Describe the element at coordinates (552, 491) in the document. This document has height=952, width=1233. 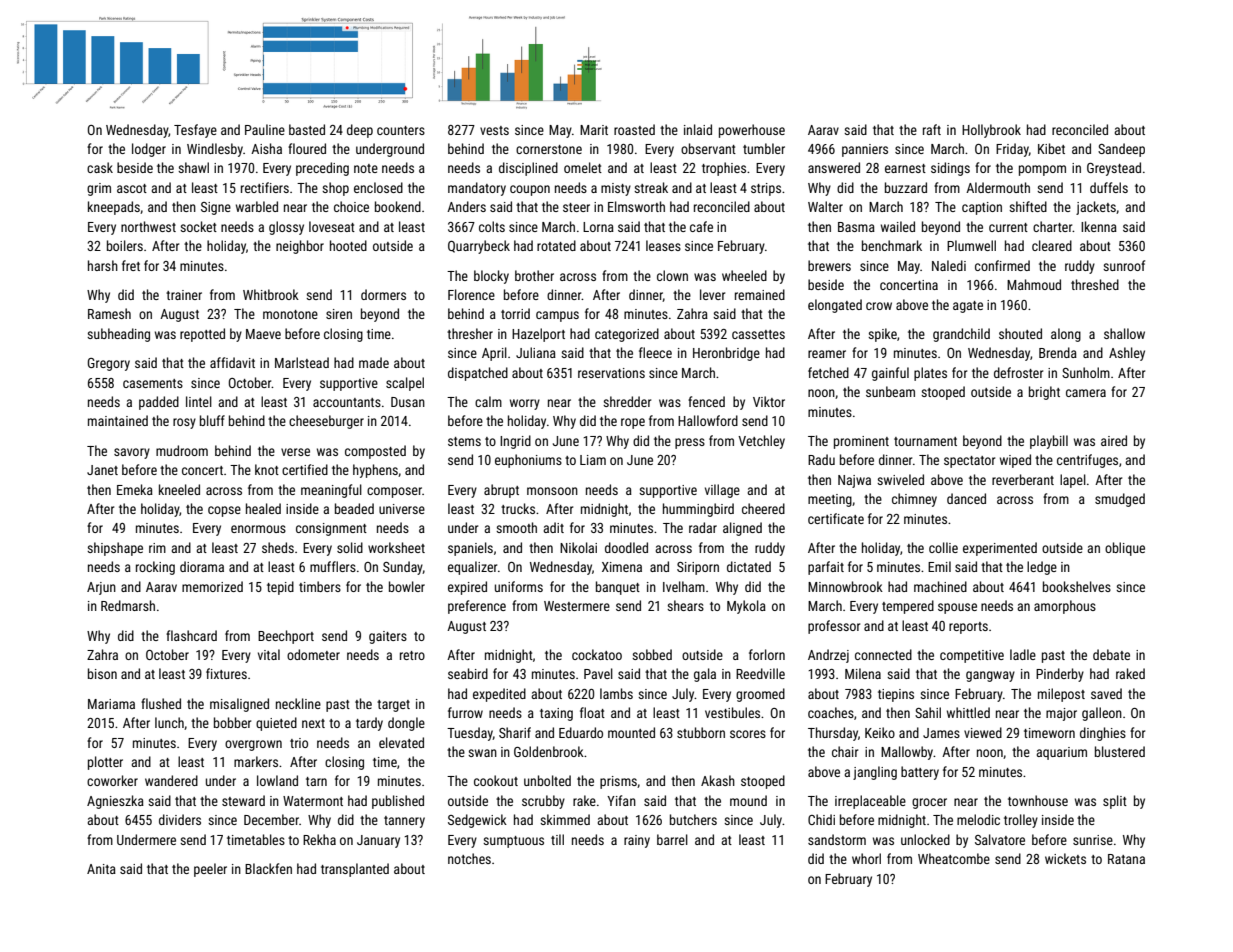
I see `monsoon` at that location.
